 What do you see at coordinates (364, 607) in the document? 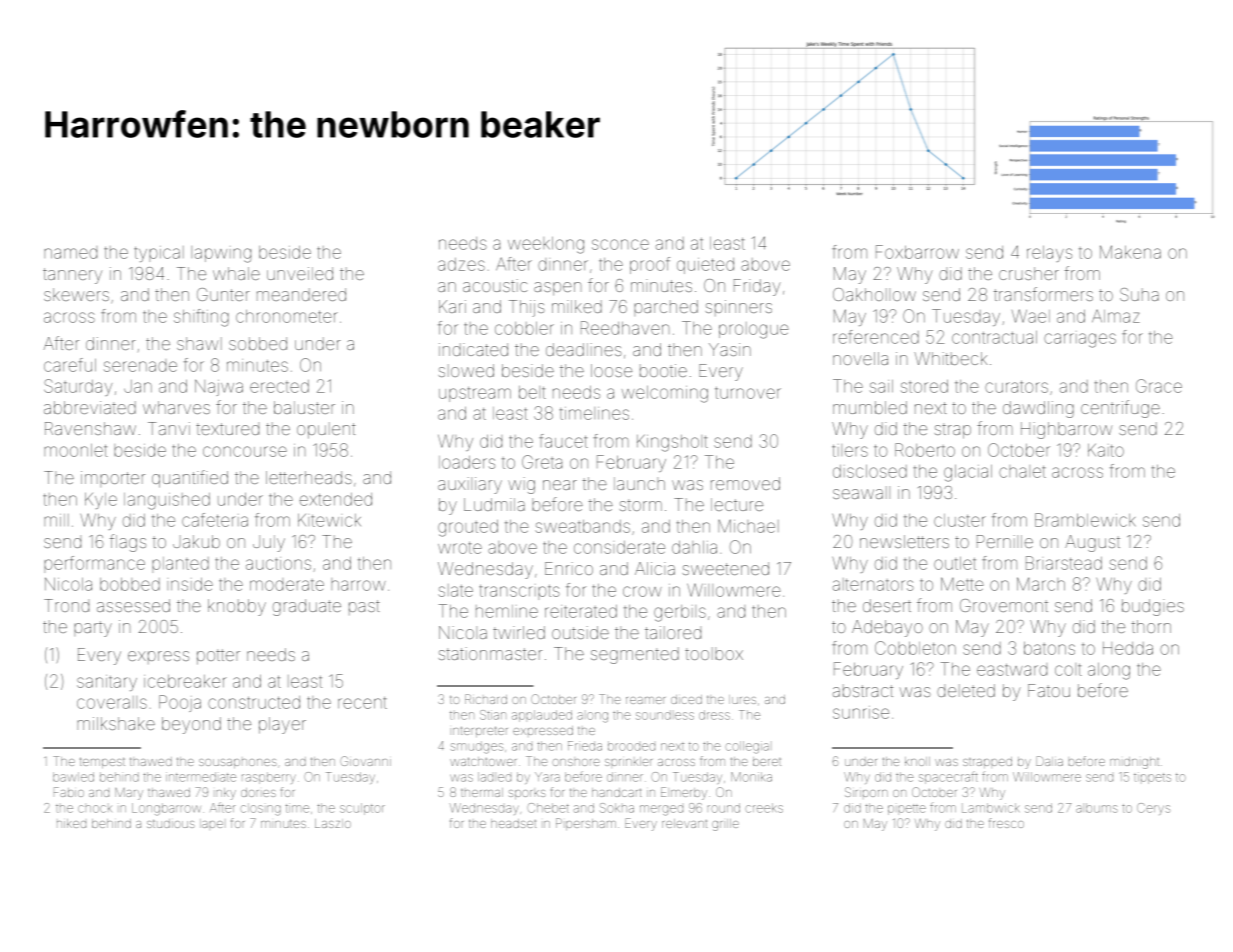
I see `past` at bounding box center [364, 607].
